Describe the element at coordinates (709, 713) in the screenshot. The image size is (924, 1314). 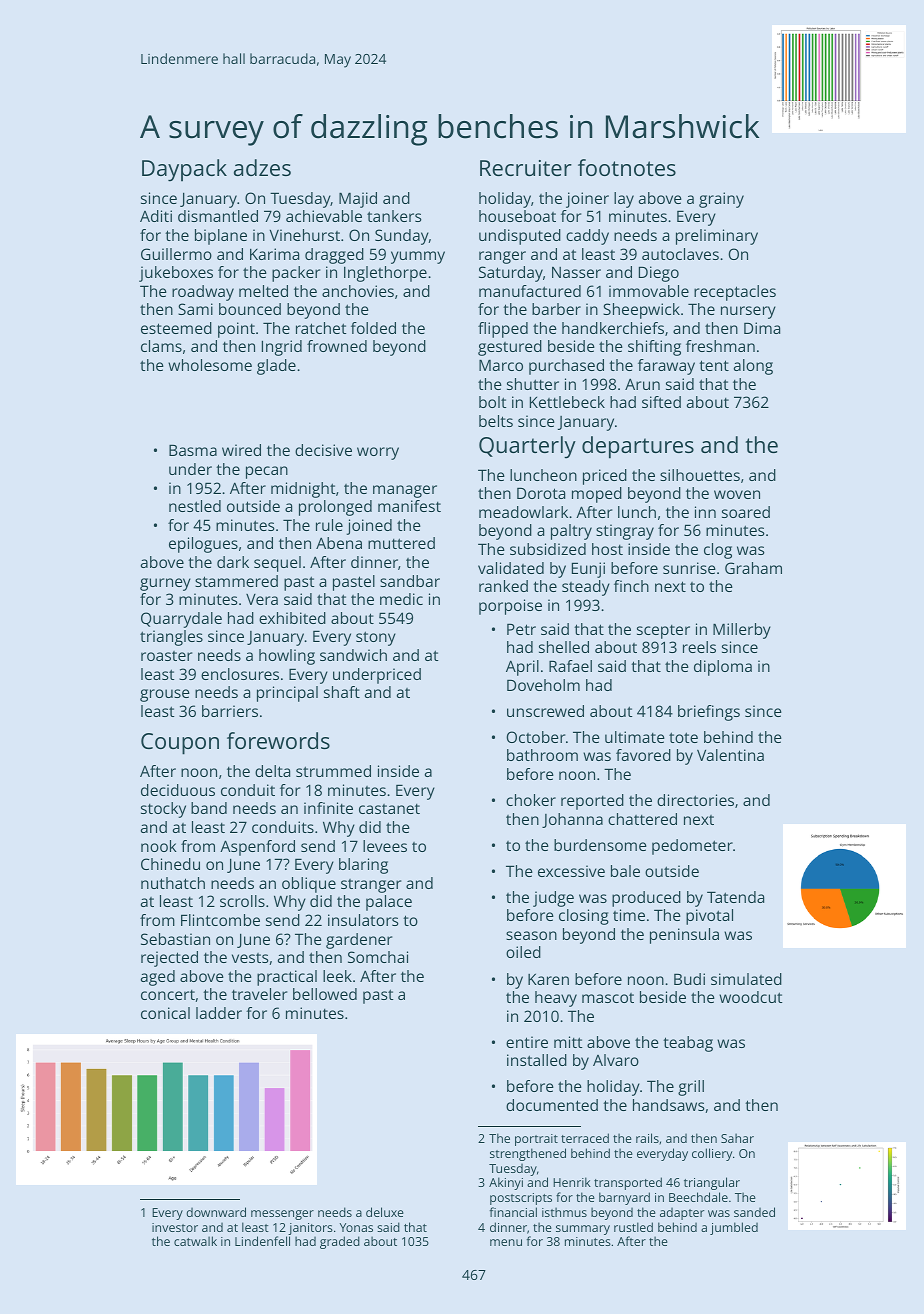
I see `briefings` at that location.
